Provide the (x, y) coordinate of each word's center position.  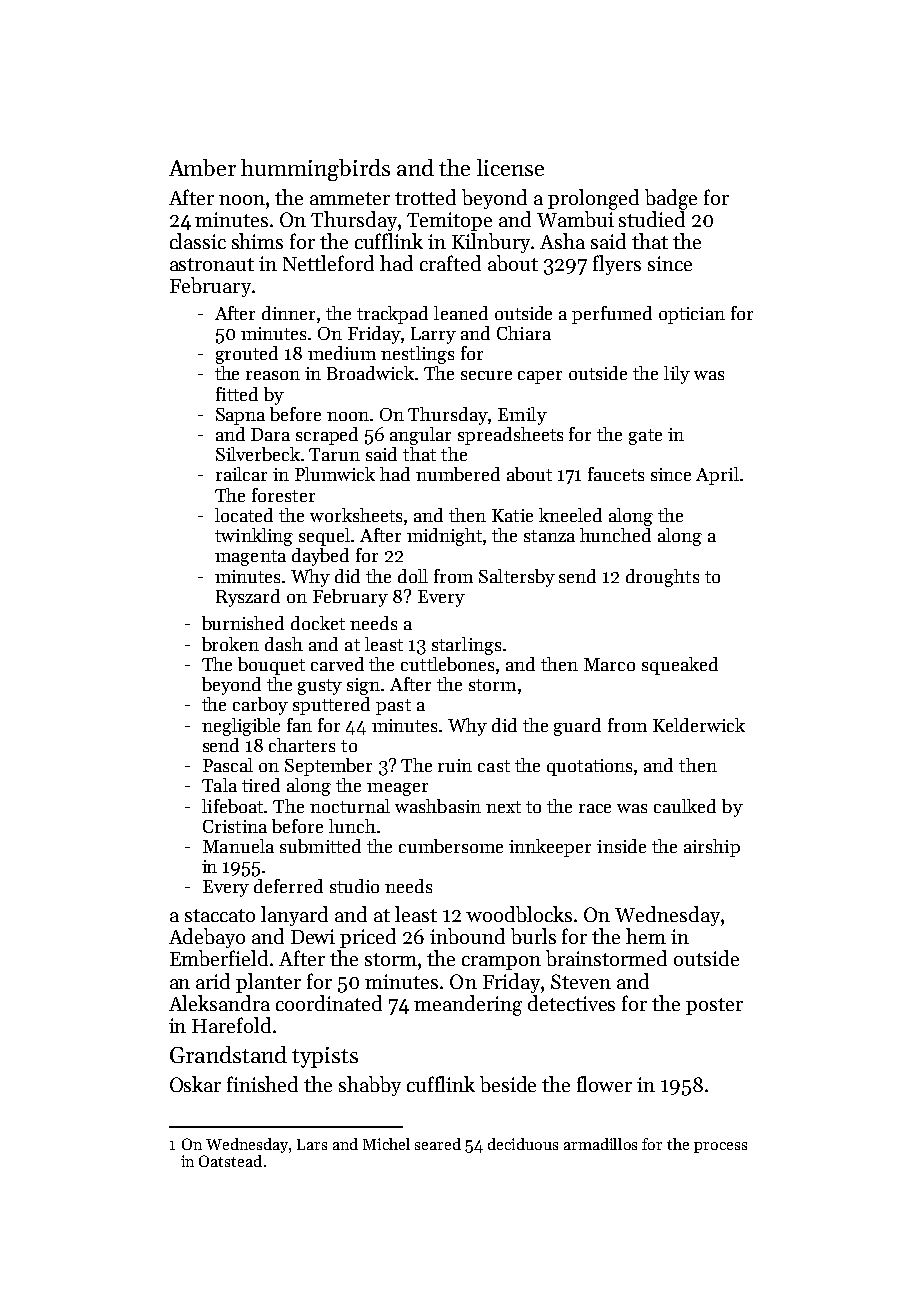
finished (262, 1084)
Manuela (238, 846)
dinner (288, 313)
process (720, 1147)
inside (621, 846)
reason (273, 375)
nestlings (417, 355)
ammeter (350, 198)
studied (652, 219)
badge (671, 199)
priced (368, 938)
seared (438, 1144)
